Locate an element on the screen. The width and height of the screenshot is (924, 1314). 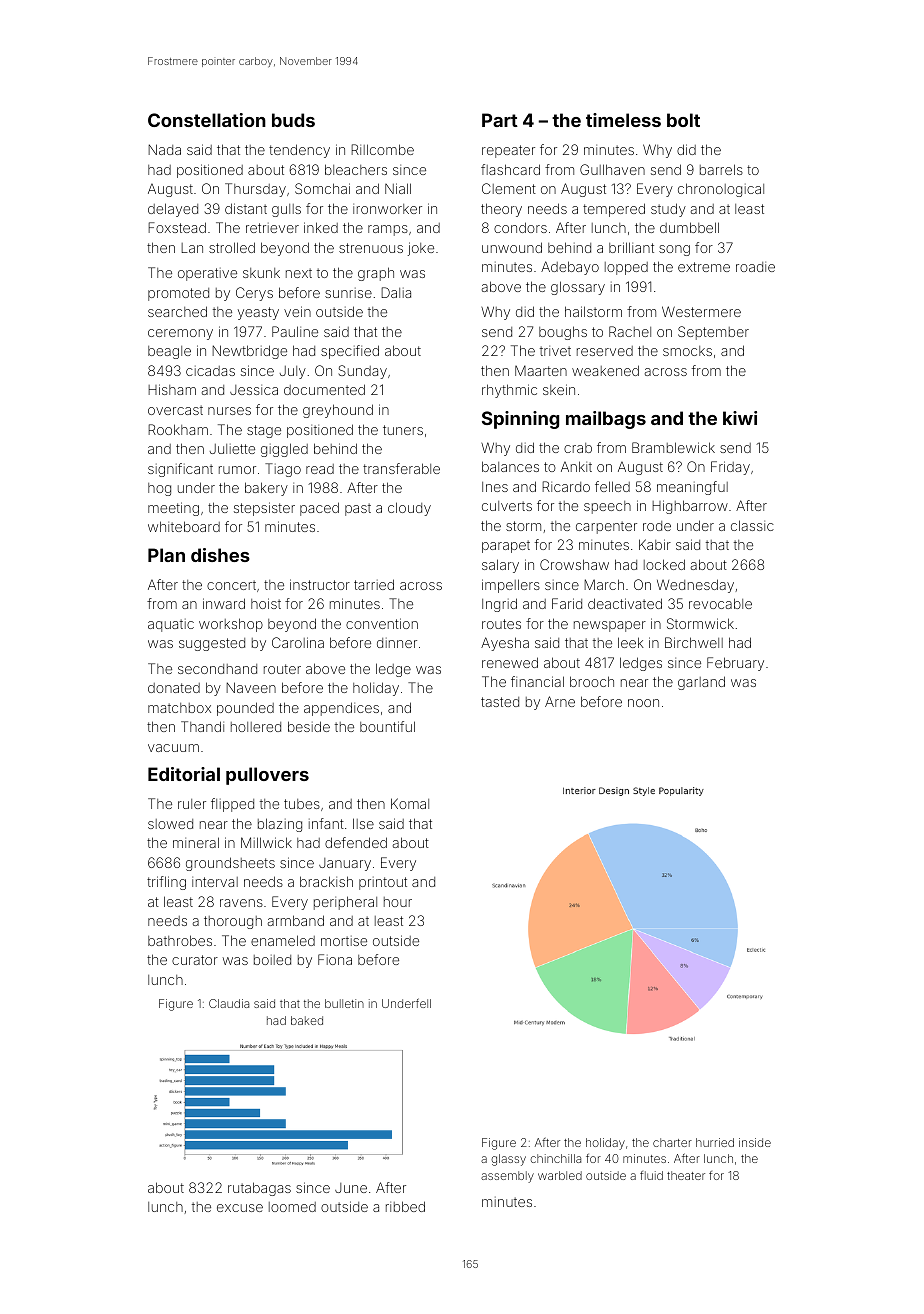
Clement is located at coordinates (509, 188).
